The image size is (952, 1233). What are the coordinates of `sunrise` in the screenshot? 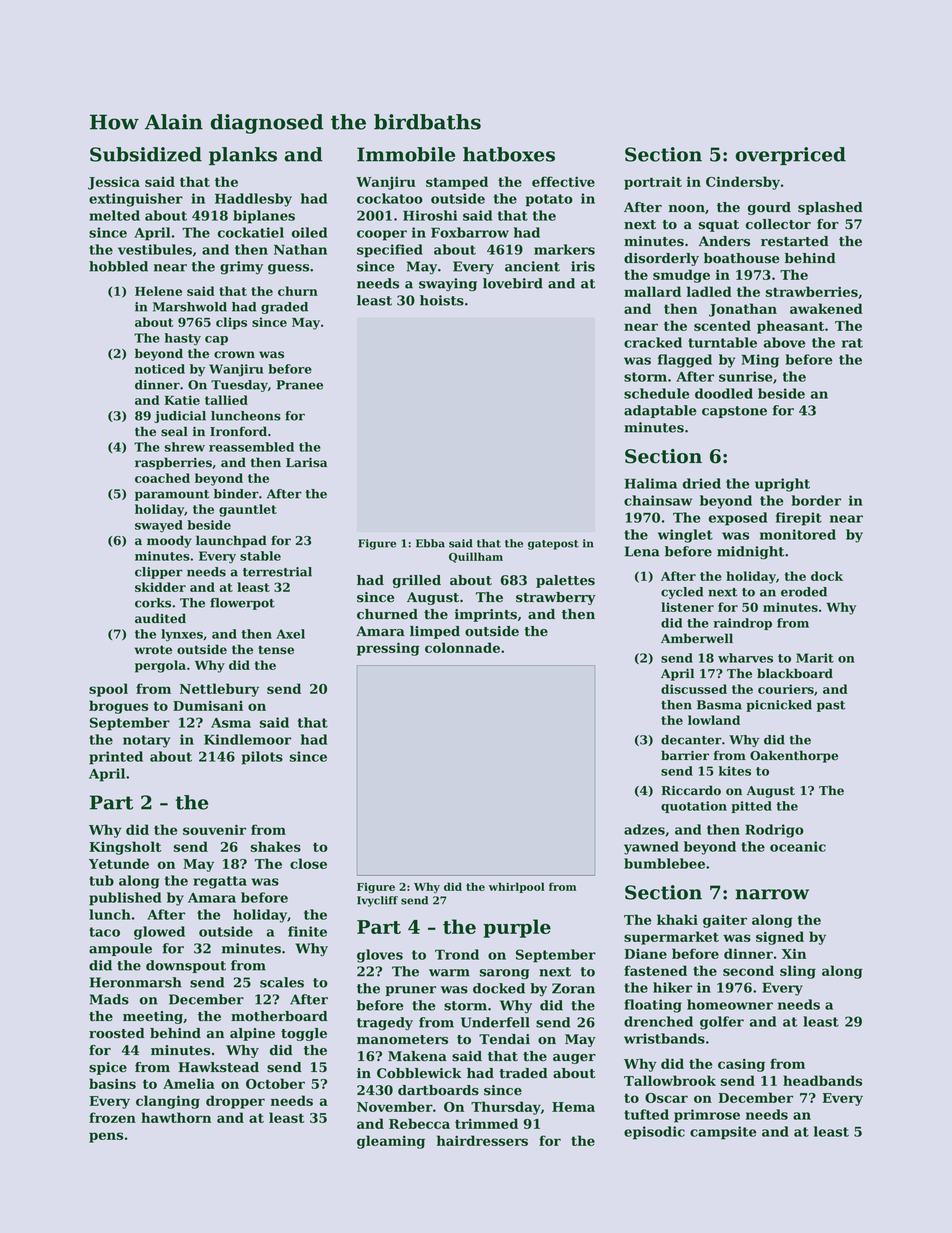 It's located at (746, 376).
